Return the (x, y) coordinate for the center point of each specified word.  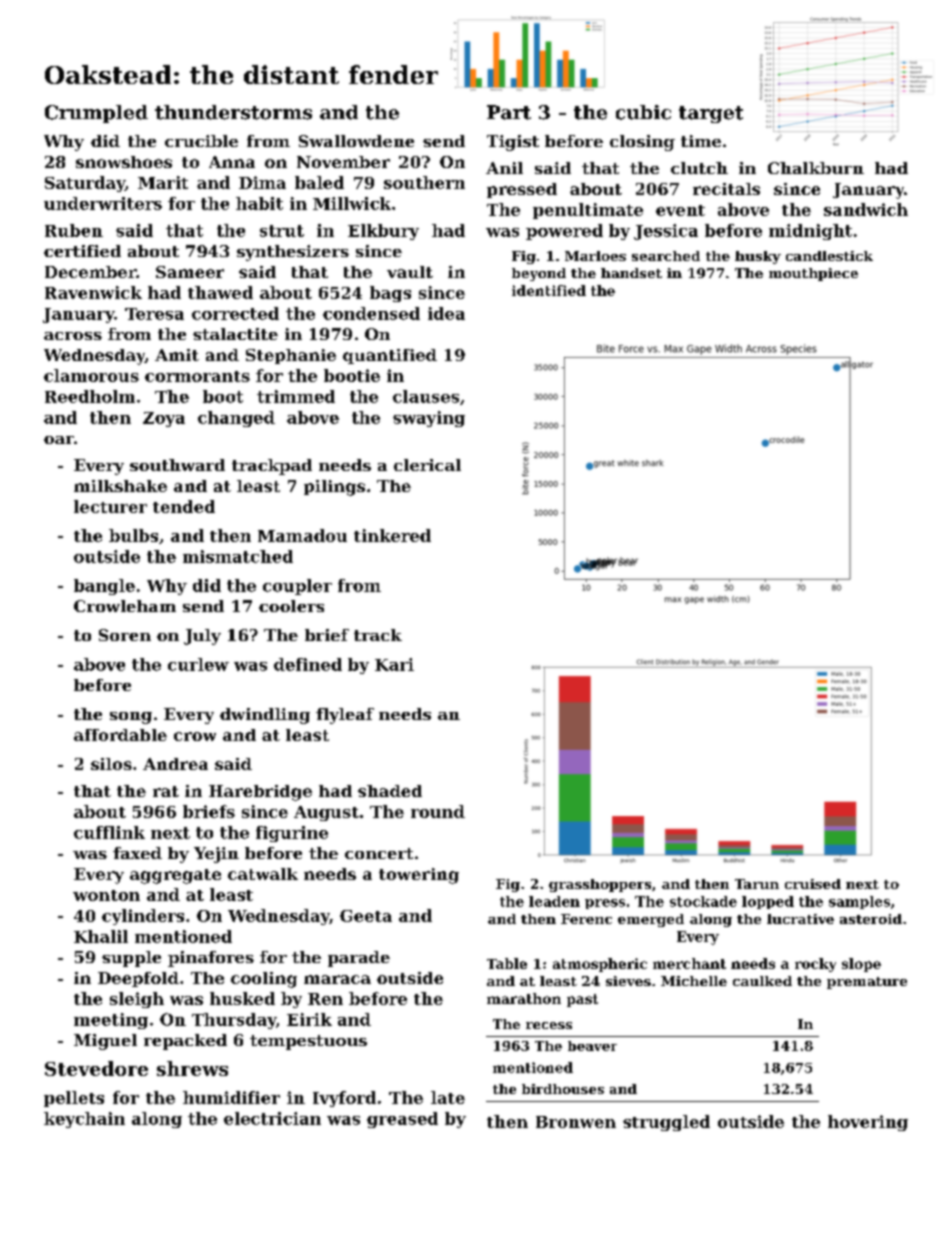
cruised (813, 884)
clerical (427, 465)
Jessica (666, 232)
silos (111, 764)
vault (410, 272)
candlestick (829, 256)
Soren (125, 635)
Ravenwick (93, 292)
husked (242, 998)
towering (419, 876)
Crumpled (96, 114)
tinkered (392, 535)
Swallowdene (356, 141)
